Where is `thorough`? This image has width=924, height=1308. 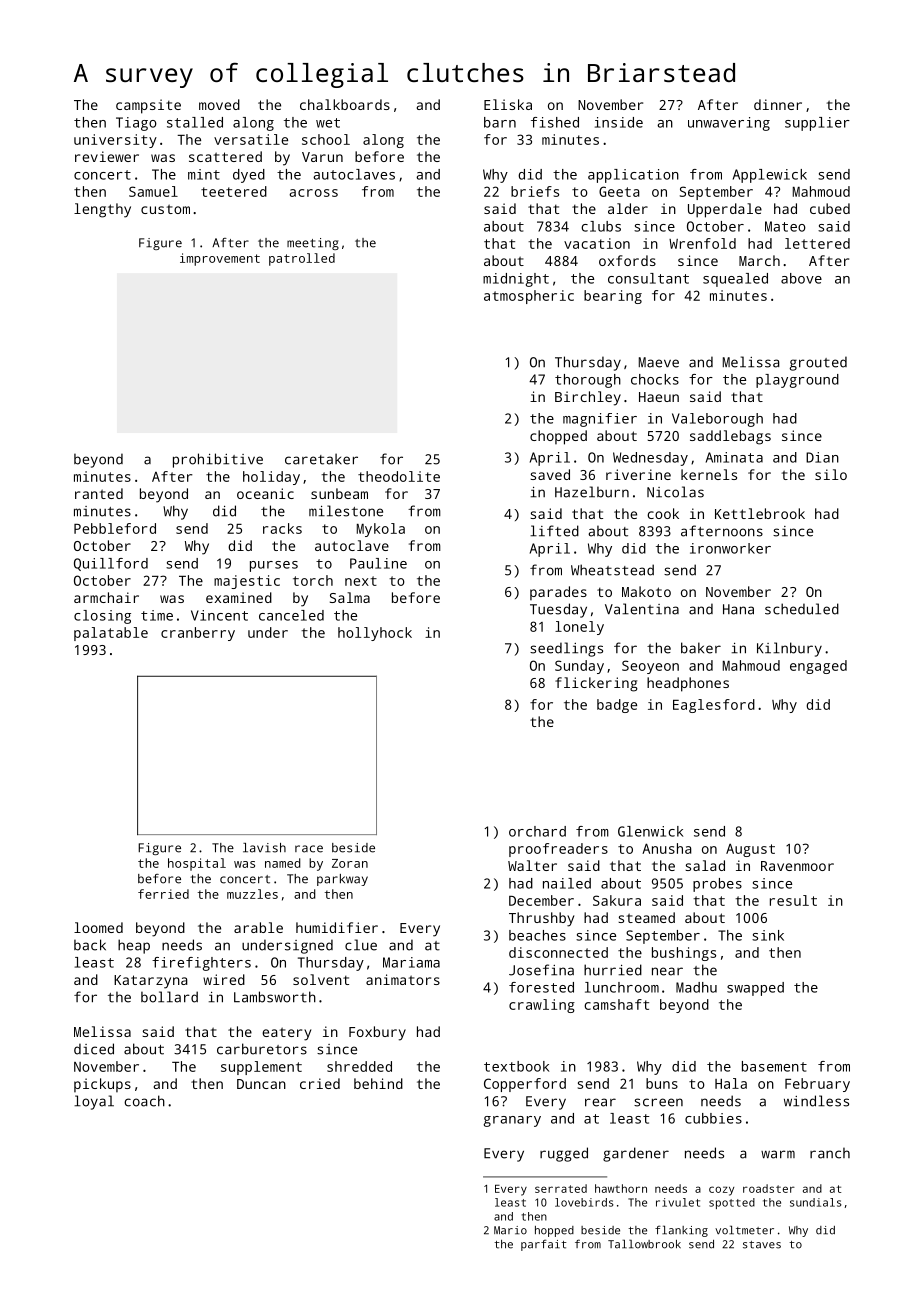 thorough is located at coordinates (588, 381).
